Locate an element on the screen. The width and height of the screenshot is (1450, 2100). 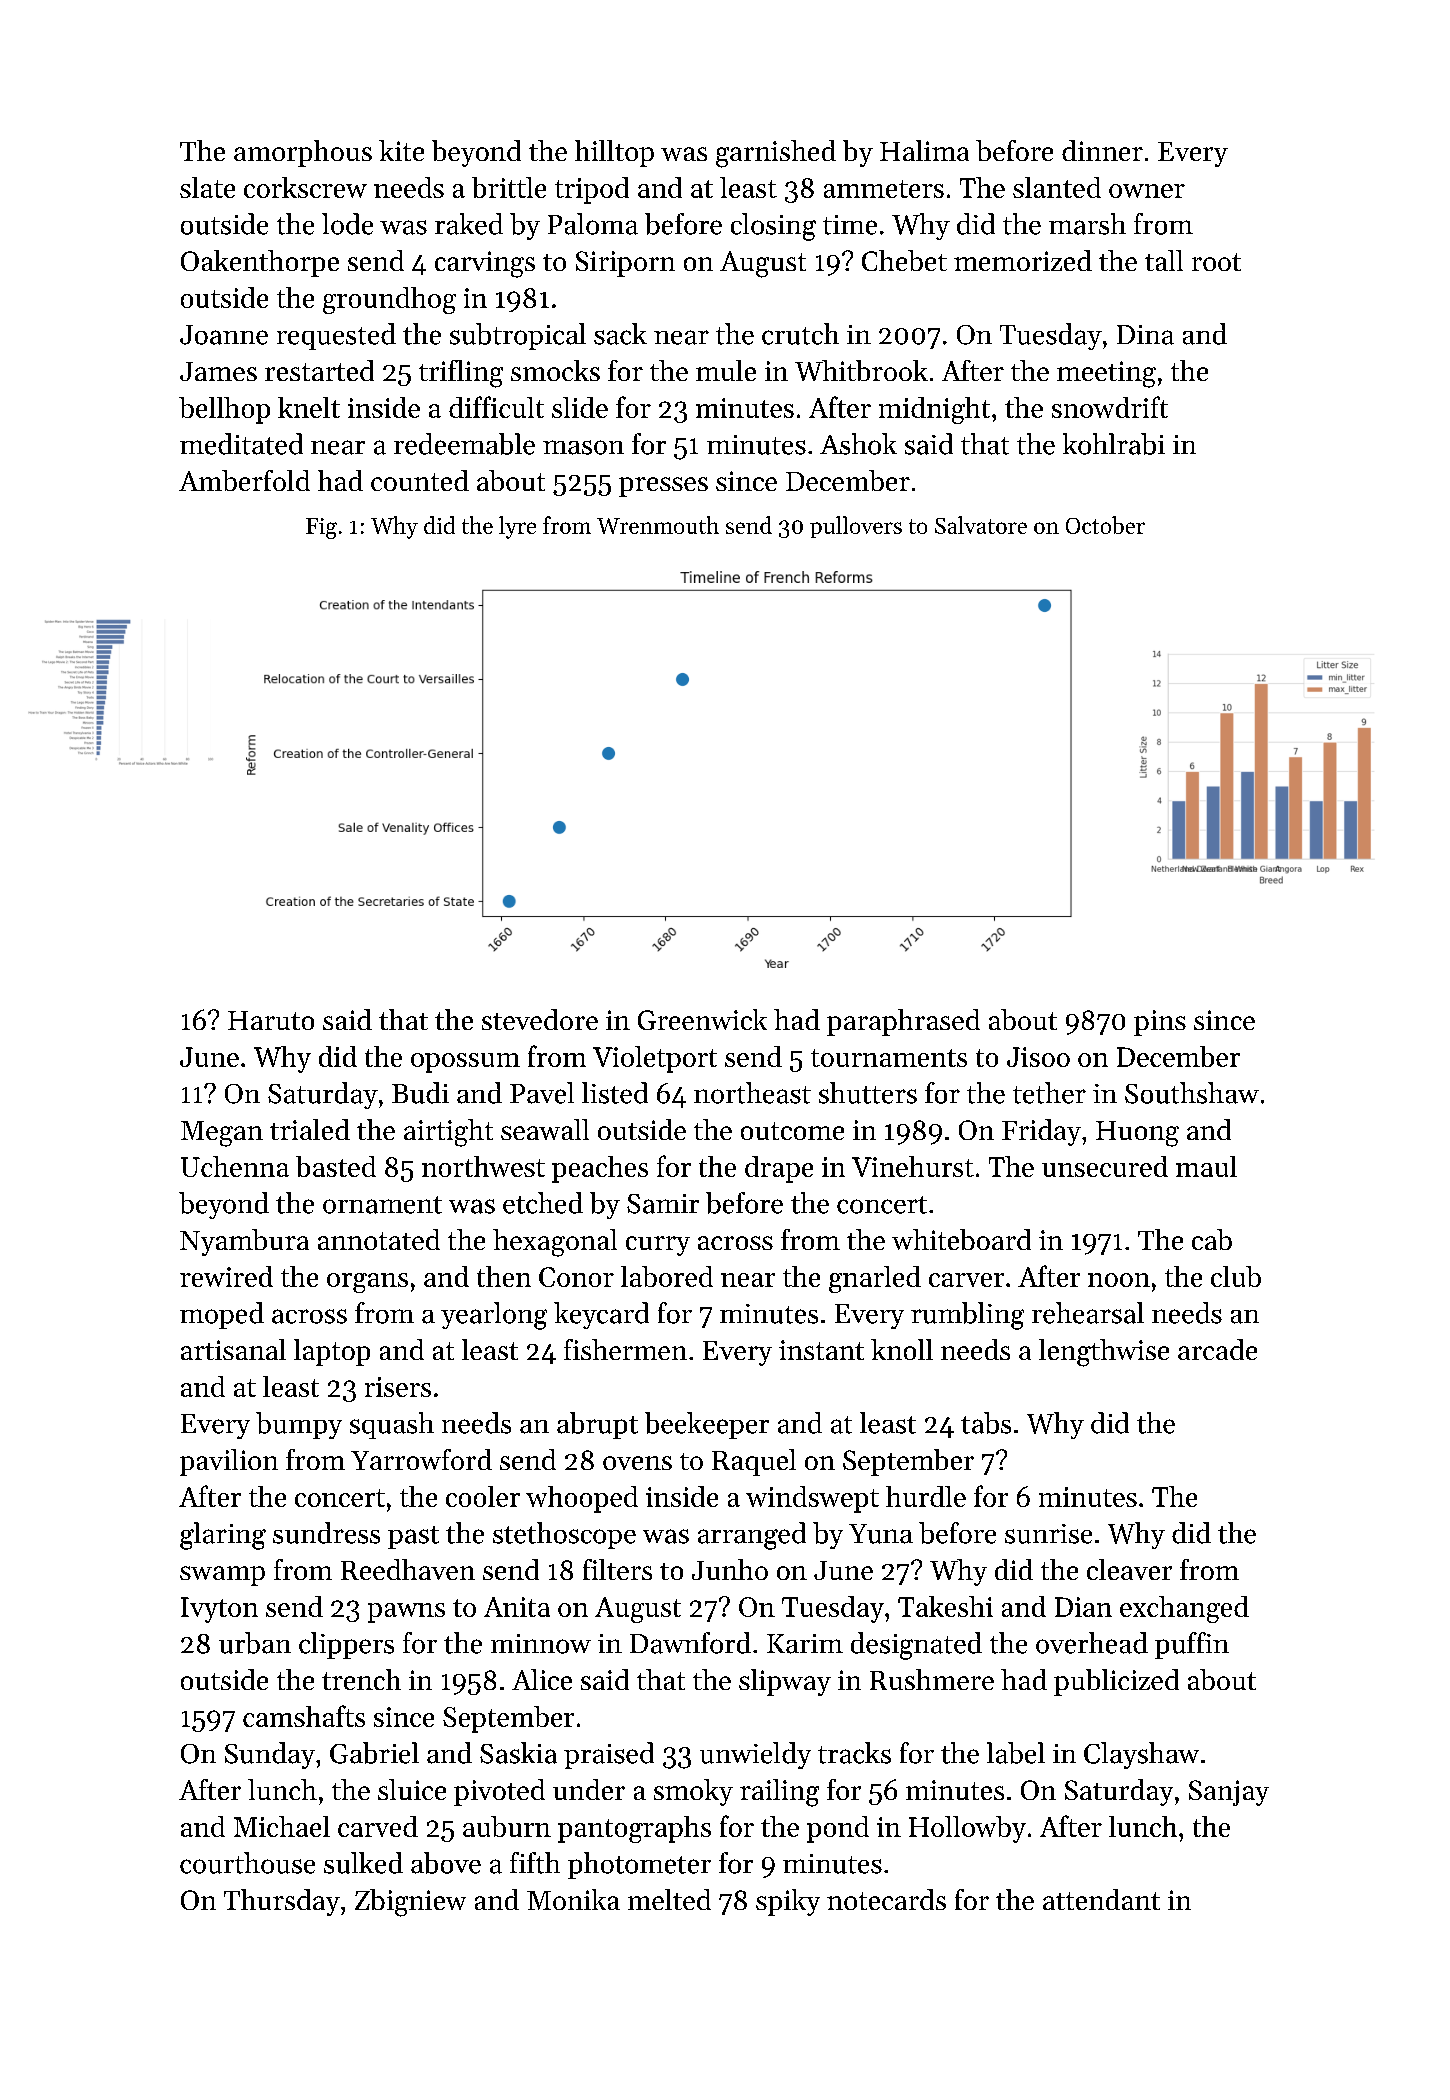
Pavel is located at coordinates (542, 1093).
